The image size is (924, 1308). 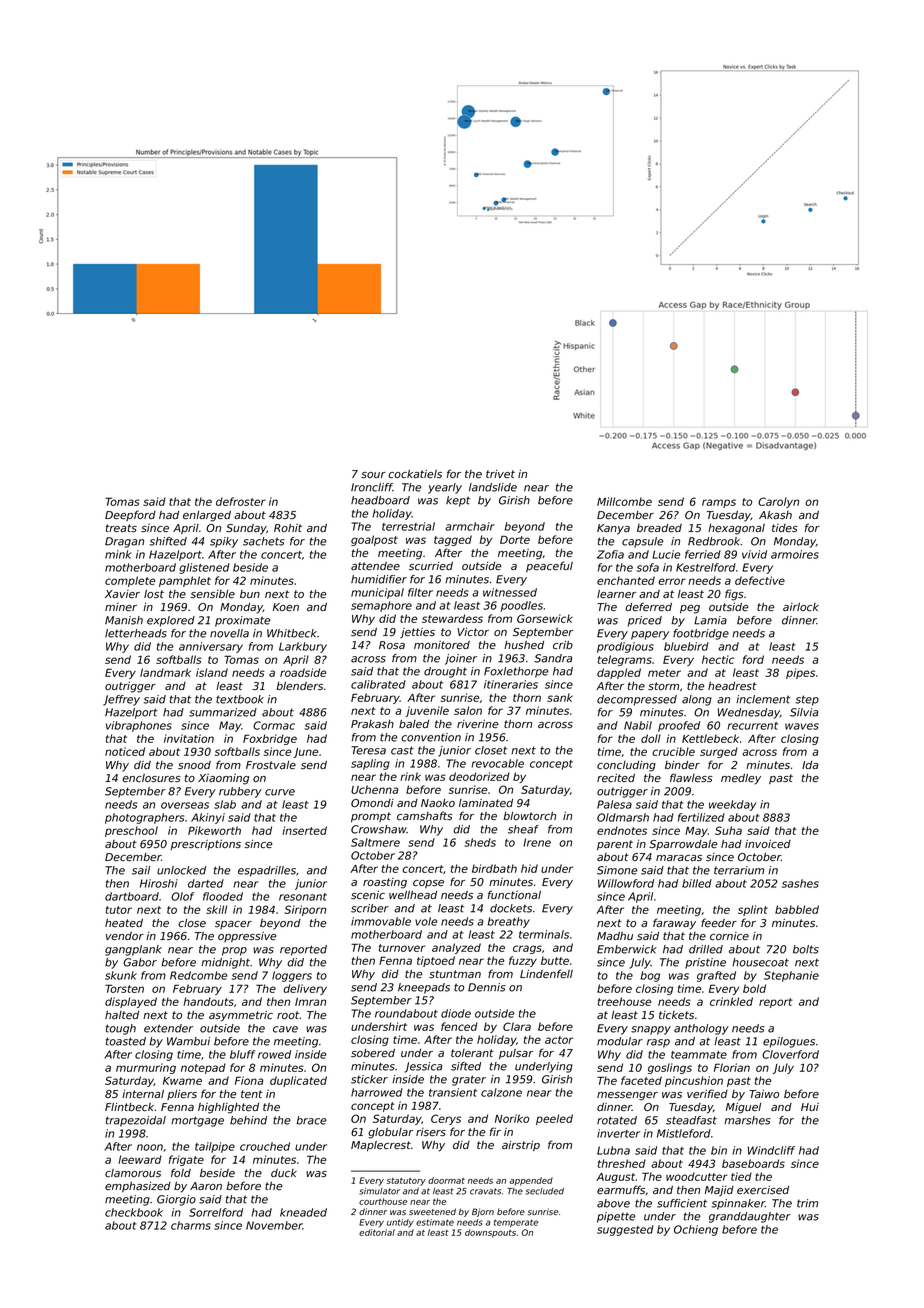 What do you see at coordinates (377, 593) in the document?
I see `municipal` at bounding box center [377, 593].
